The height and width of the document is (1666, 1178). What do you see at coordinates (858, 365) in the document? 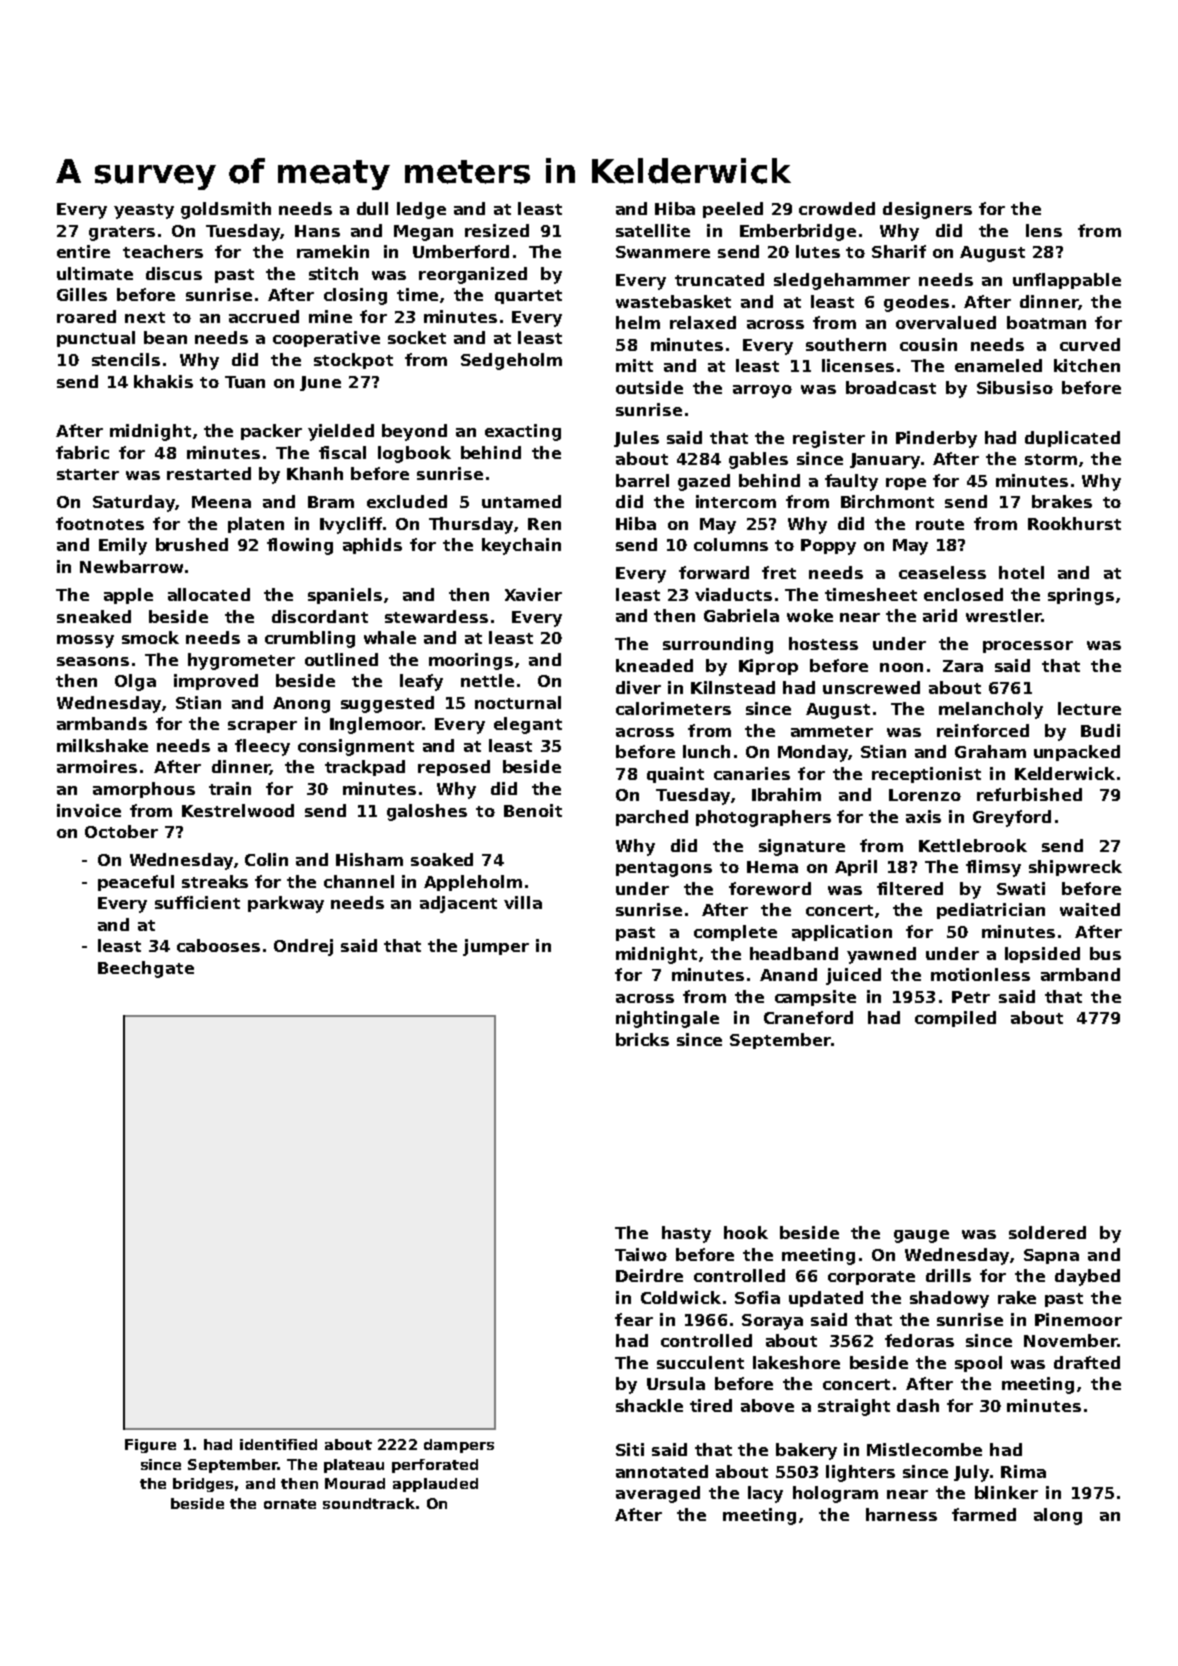
I see `licenses` at bounding box center [858, 365].
